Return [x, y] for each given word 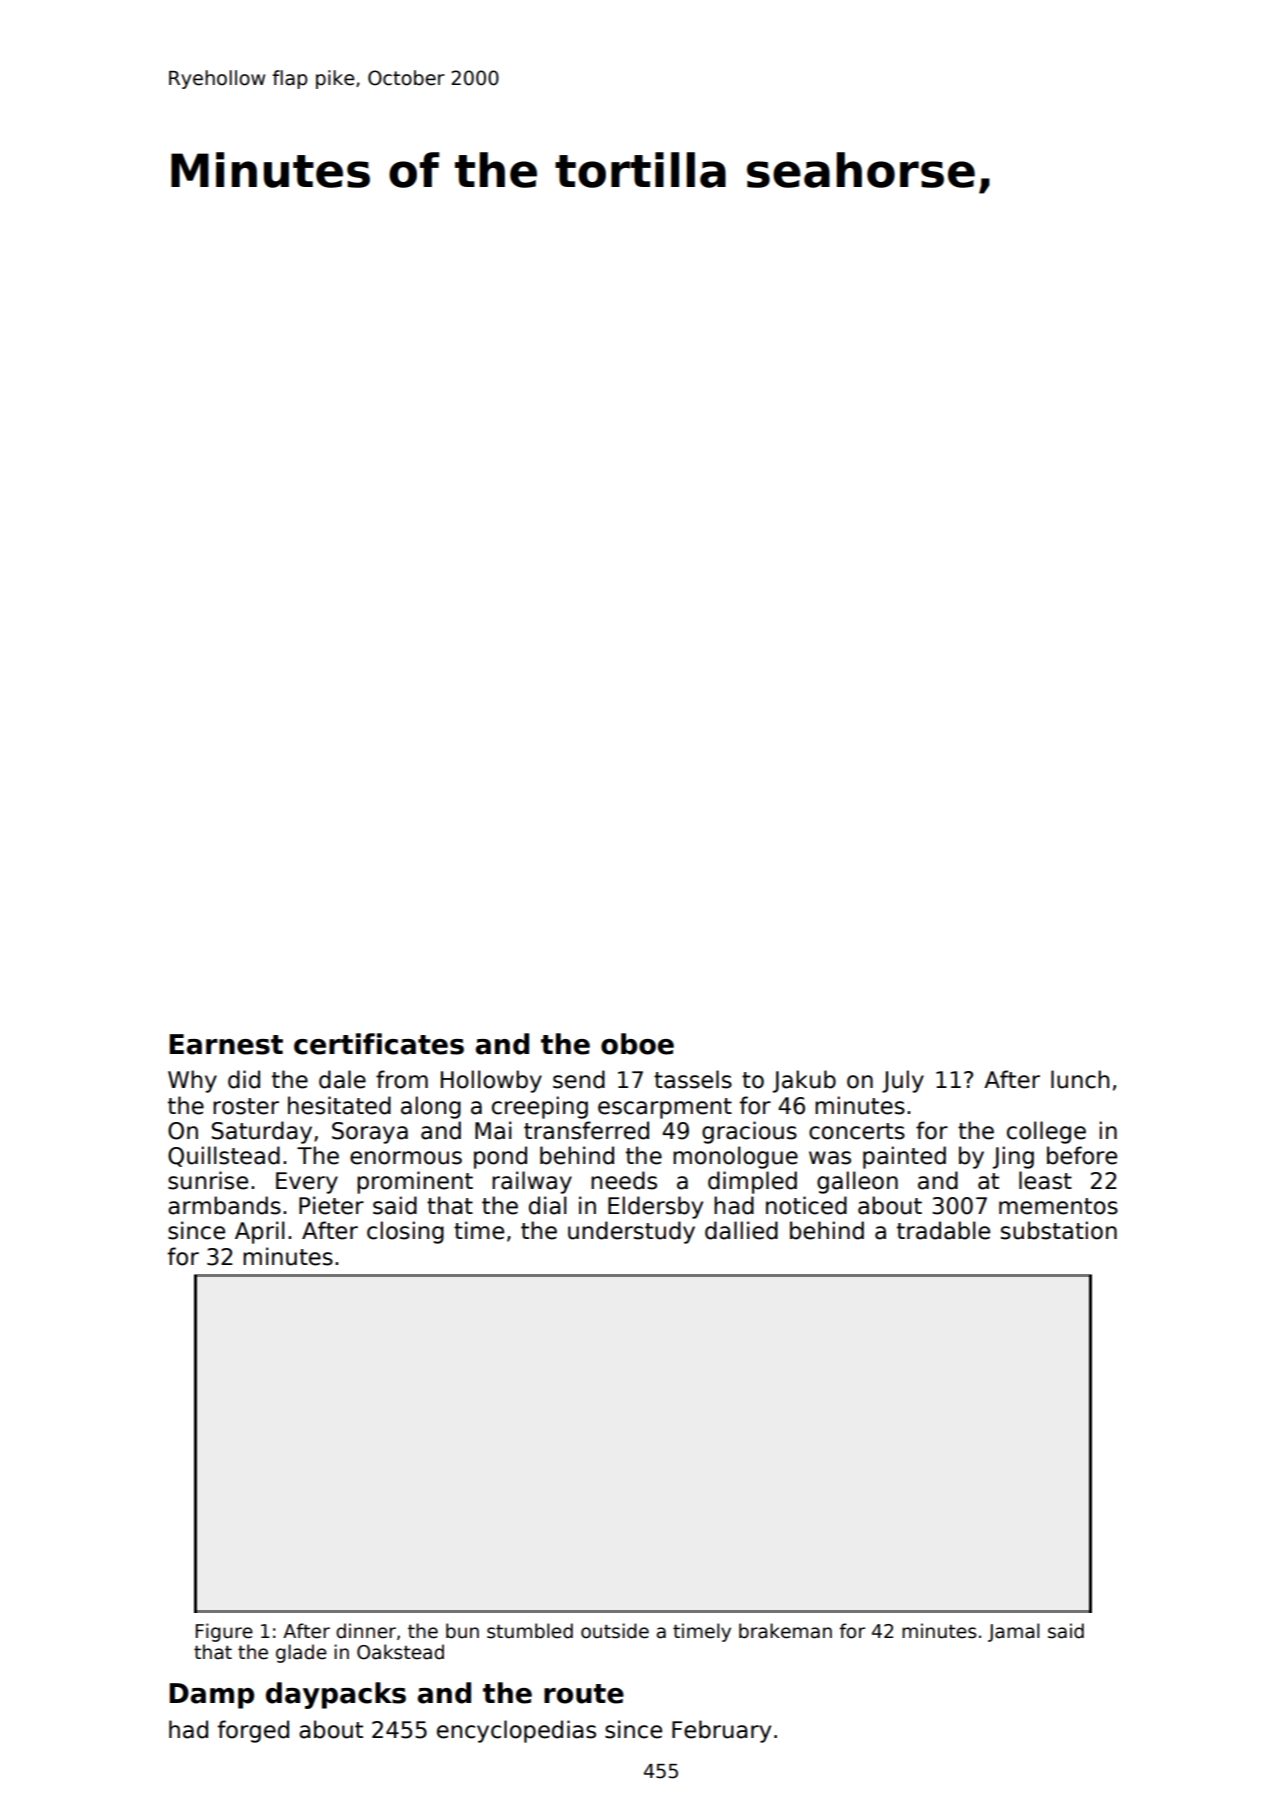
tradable [943, 1230]
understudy [631, 1232]
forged [253, 1731]
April [260, 1232]
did [244, 1079]
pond [500, 1157]
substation [1059, 1230]
